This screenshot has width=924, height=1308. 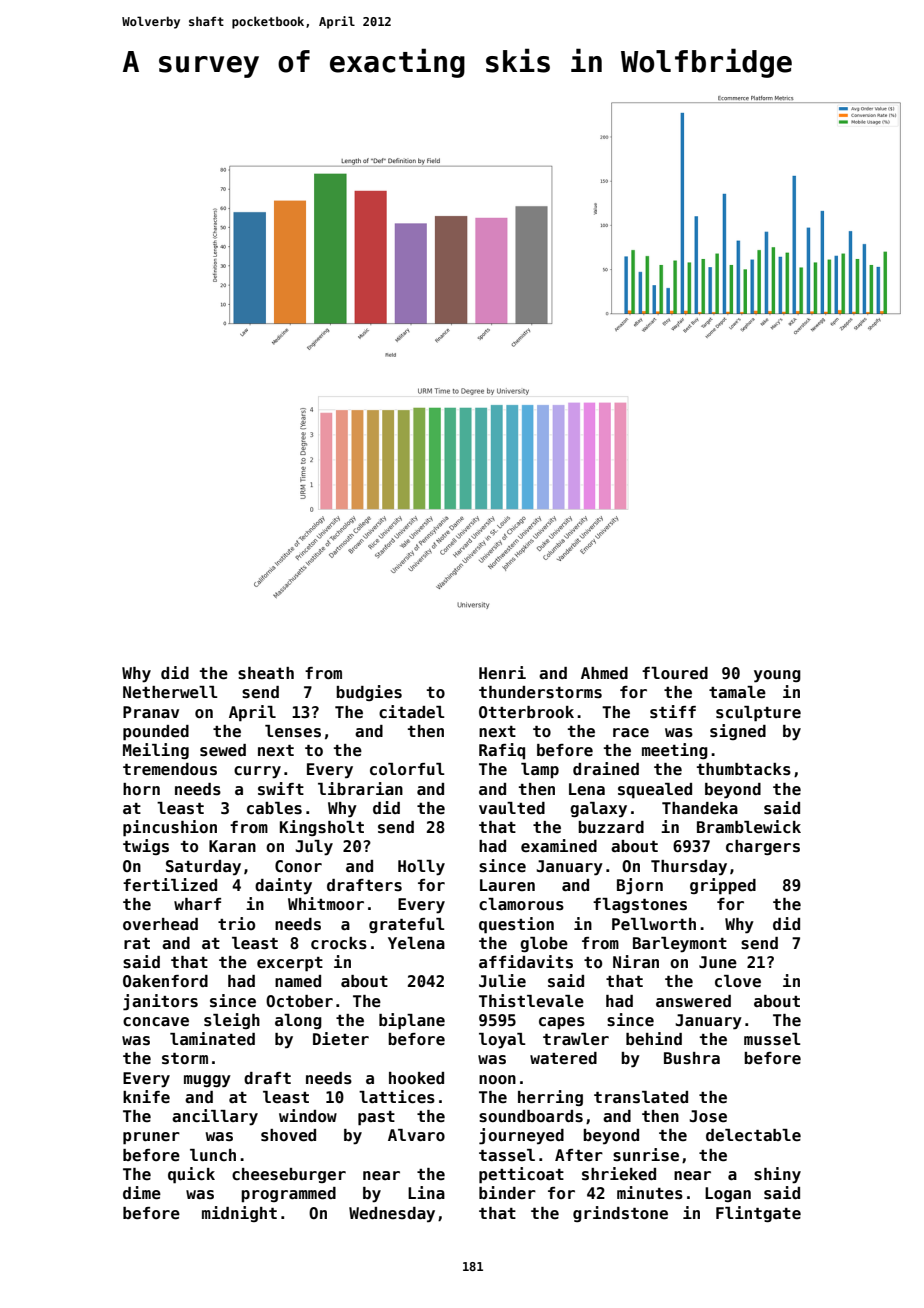 I want to click on Bushra, so click(x=692, y=1058).
